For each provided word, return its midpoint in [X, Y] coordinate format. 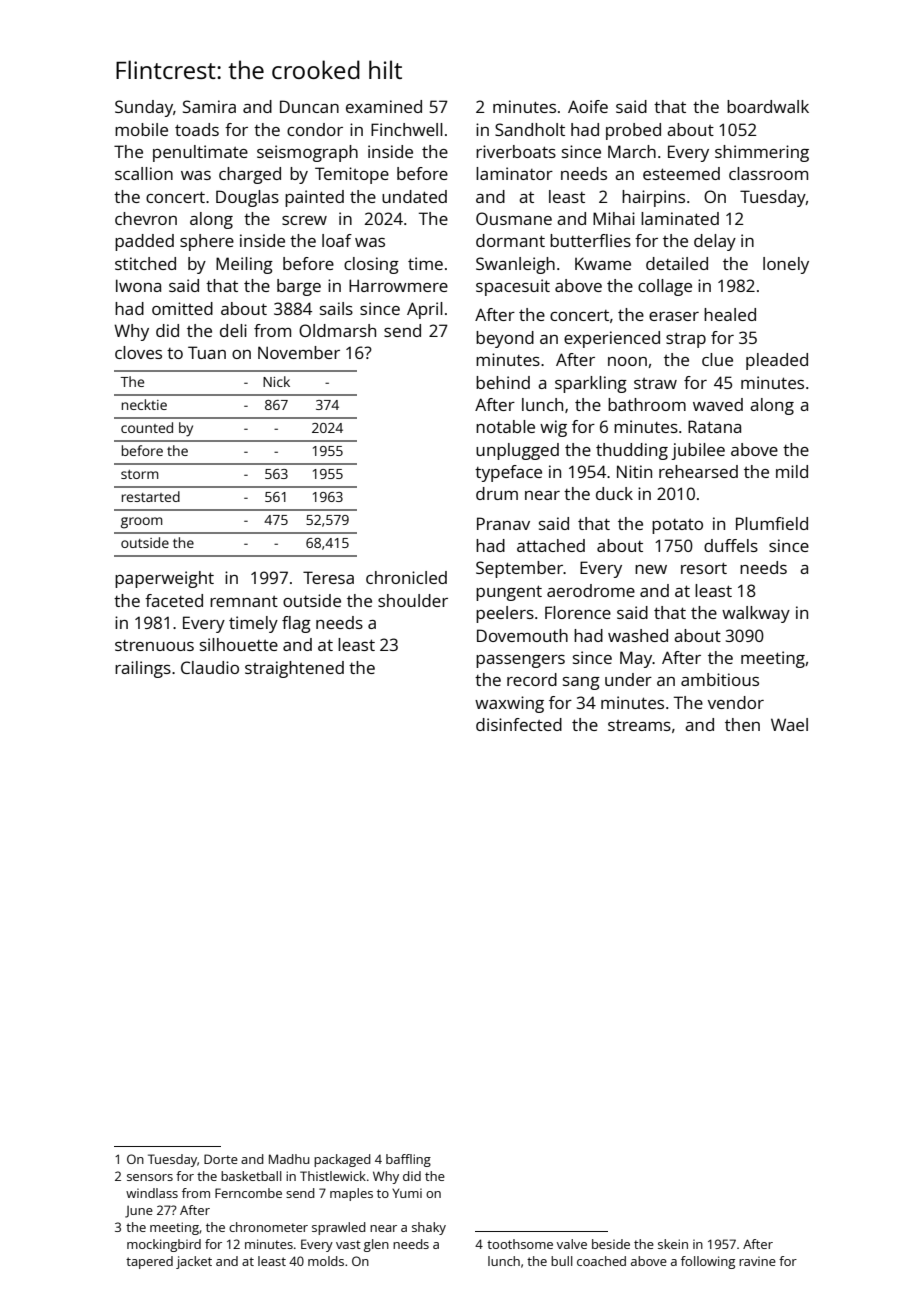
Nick [276, 381]
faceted [174, 600]
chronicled [406, 577]
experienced [612, 339]
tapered [149, 1262]
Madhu [289, 1159]
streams [639, 725]
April [425, 310]
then [742, 724]
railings [143, 669]
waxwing [509, 704]
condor [315, 129]
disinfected [519, 724]
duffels [731, 545]
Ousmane [514, 218]
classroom [768, 173]
